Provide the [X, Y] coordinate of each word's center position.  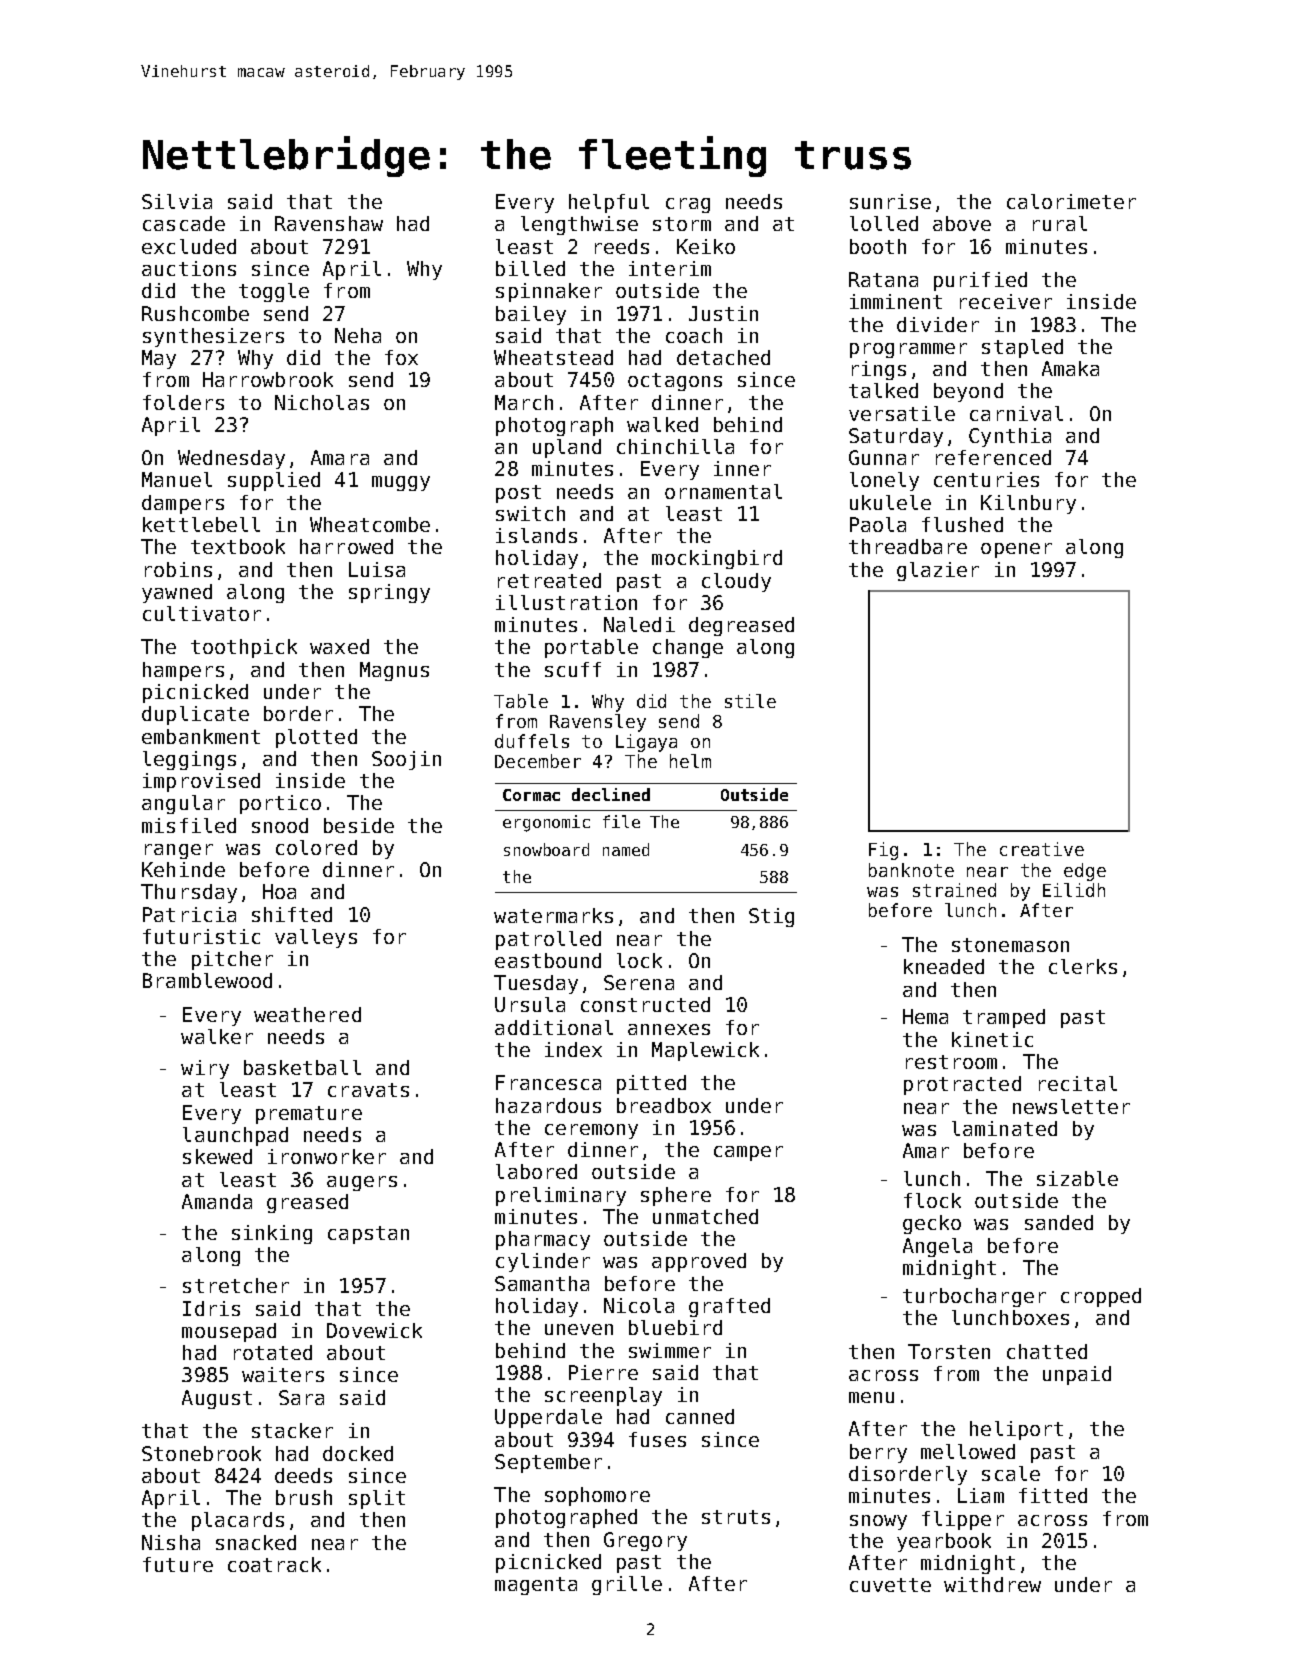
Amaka [1070, 368]
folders [183, 402]
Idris [211, 1308]
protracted [962, 1085]
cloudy [736, 582]
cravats [368, 1090]
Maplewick [705, 1051]
